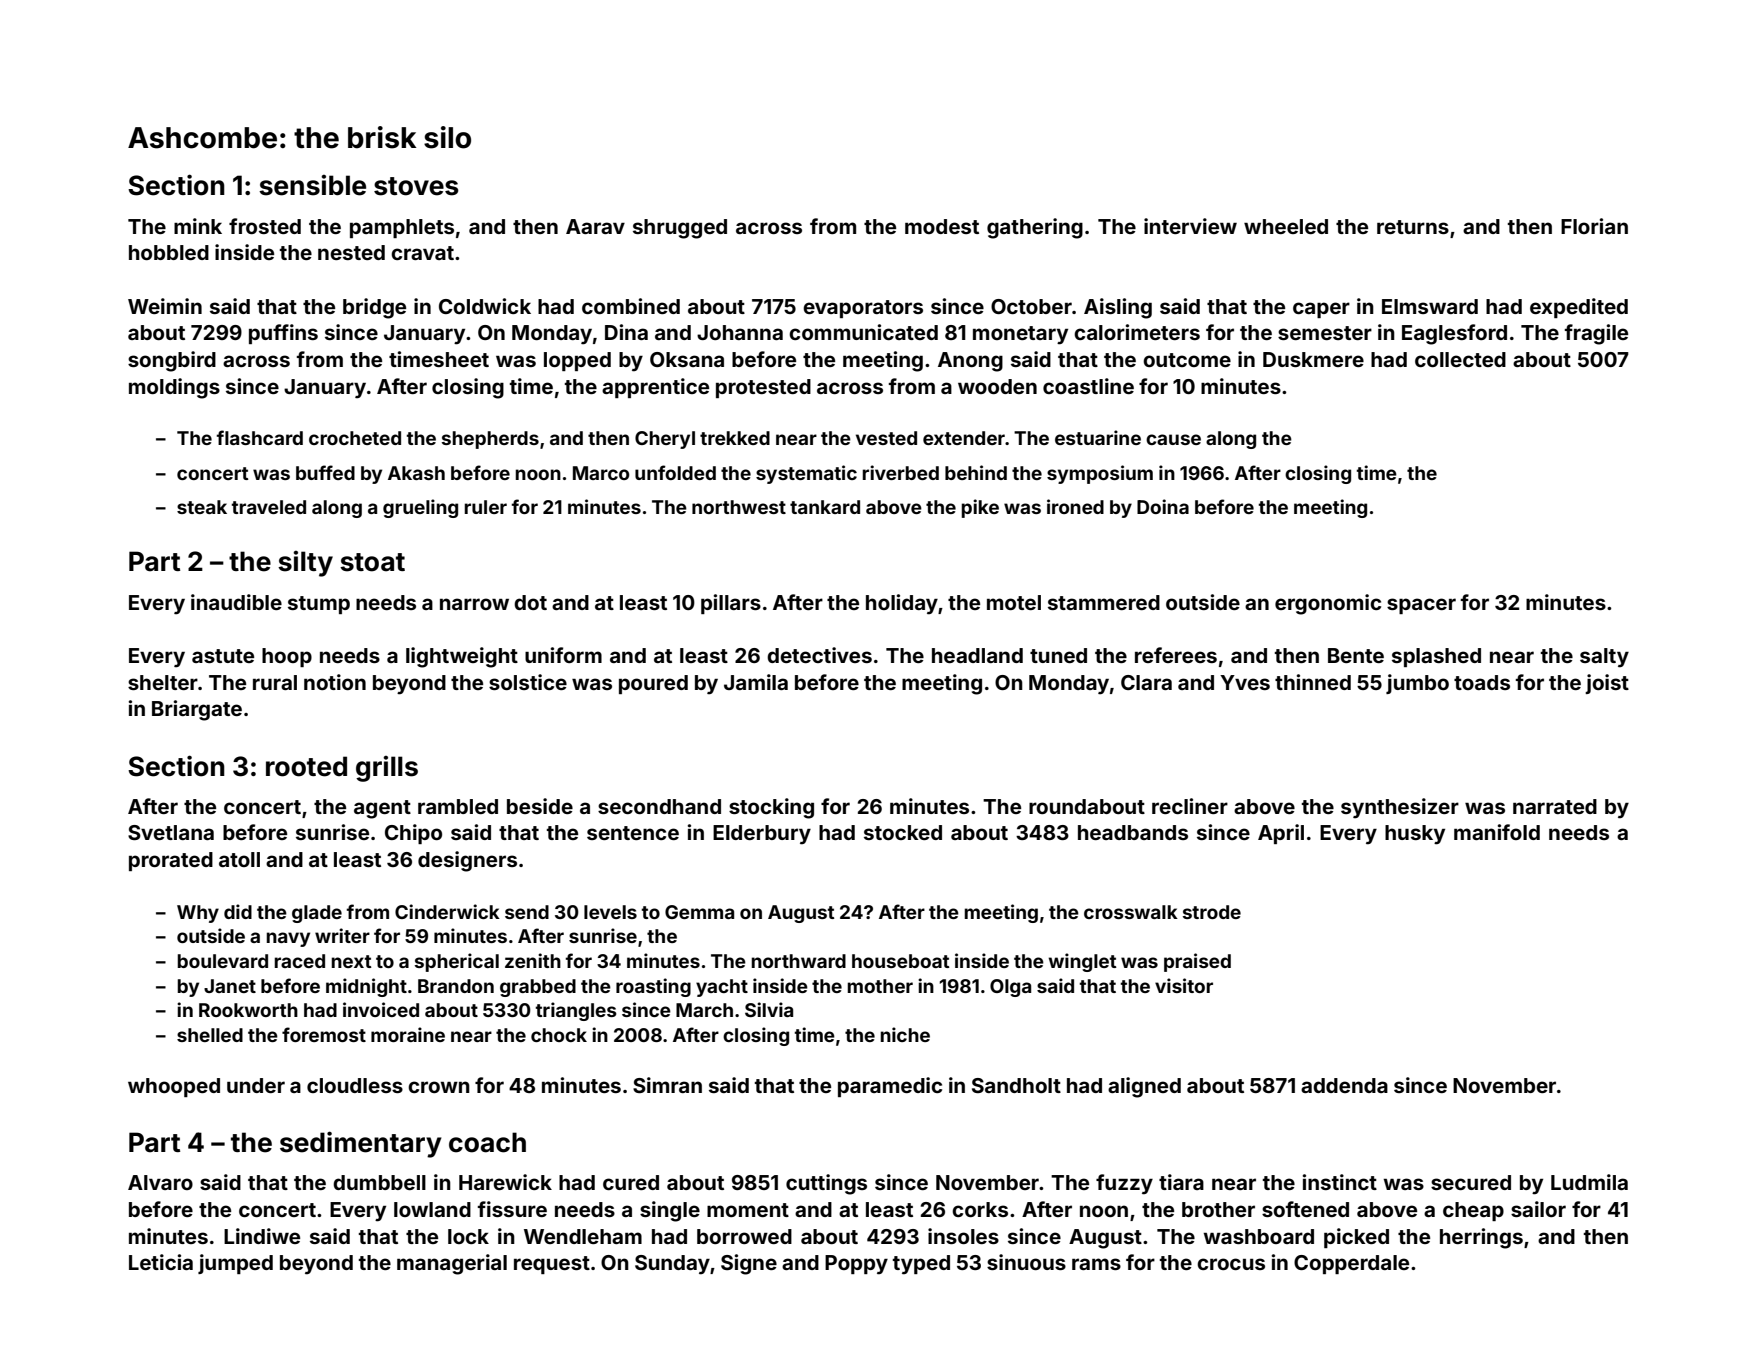  What do you see at coordinates (1604, 658) in the document?
I see `salty` at bounding box center [1604, 658].
